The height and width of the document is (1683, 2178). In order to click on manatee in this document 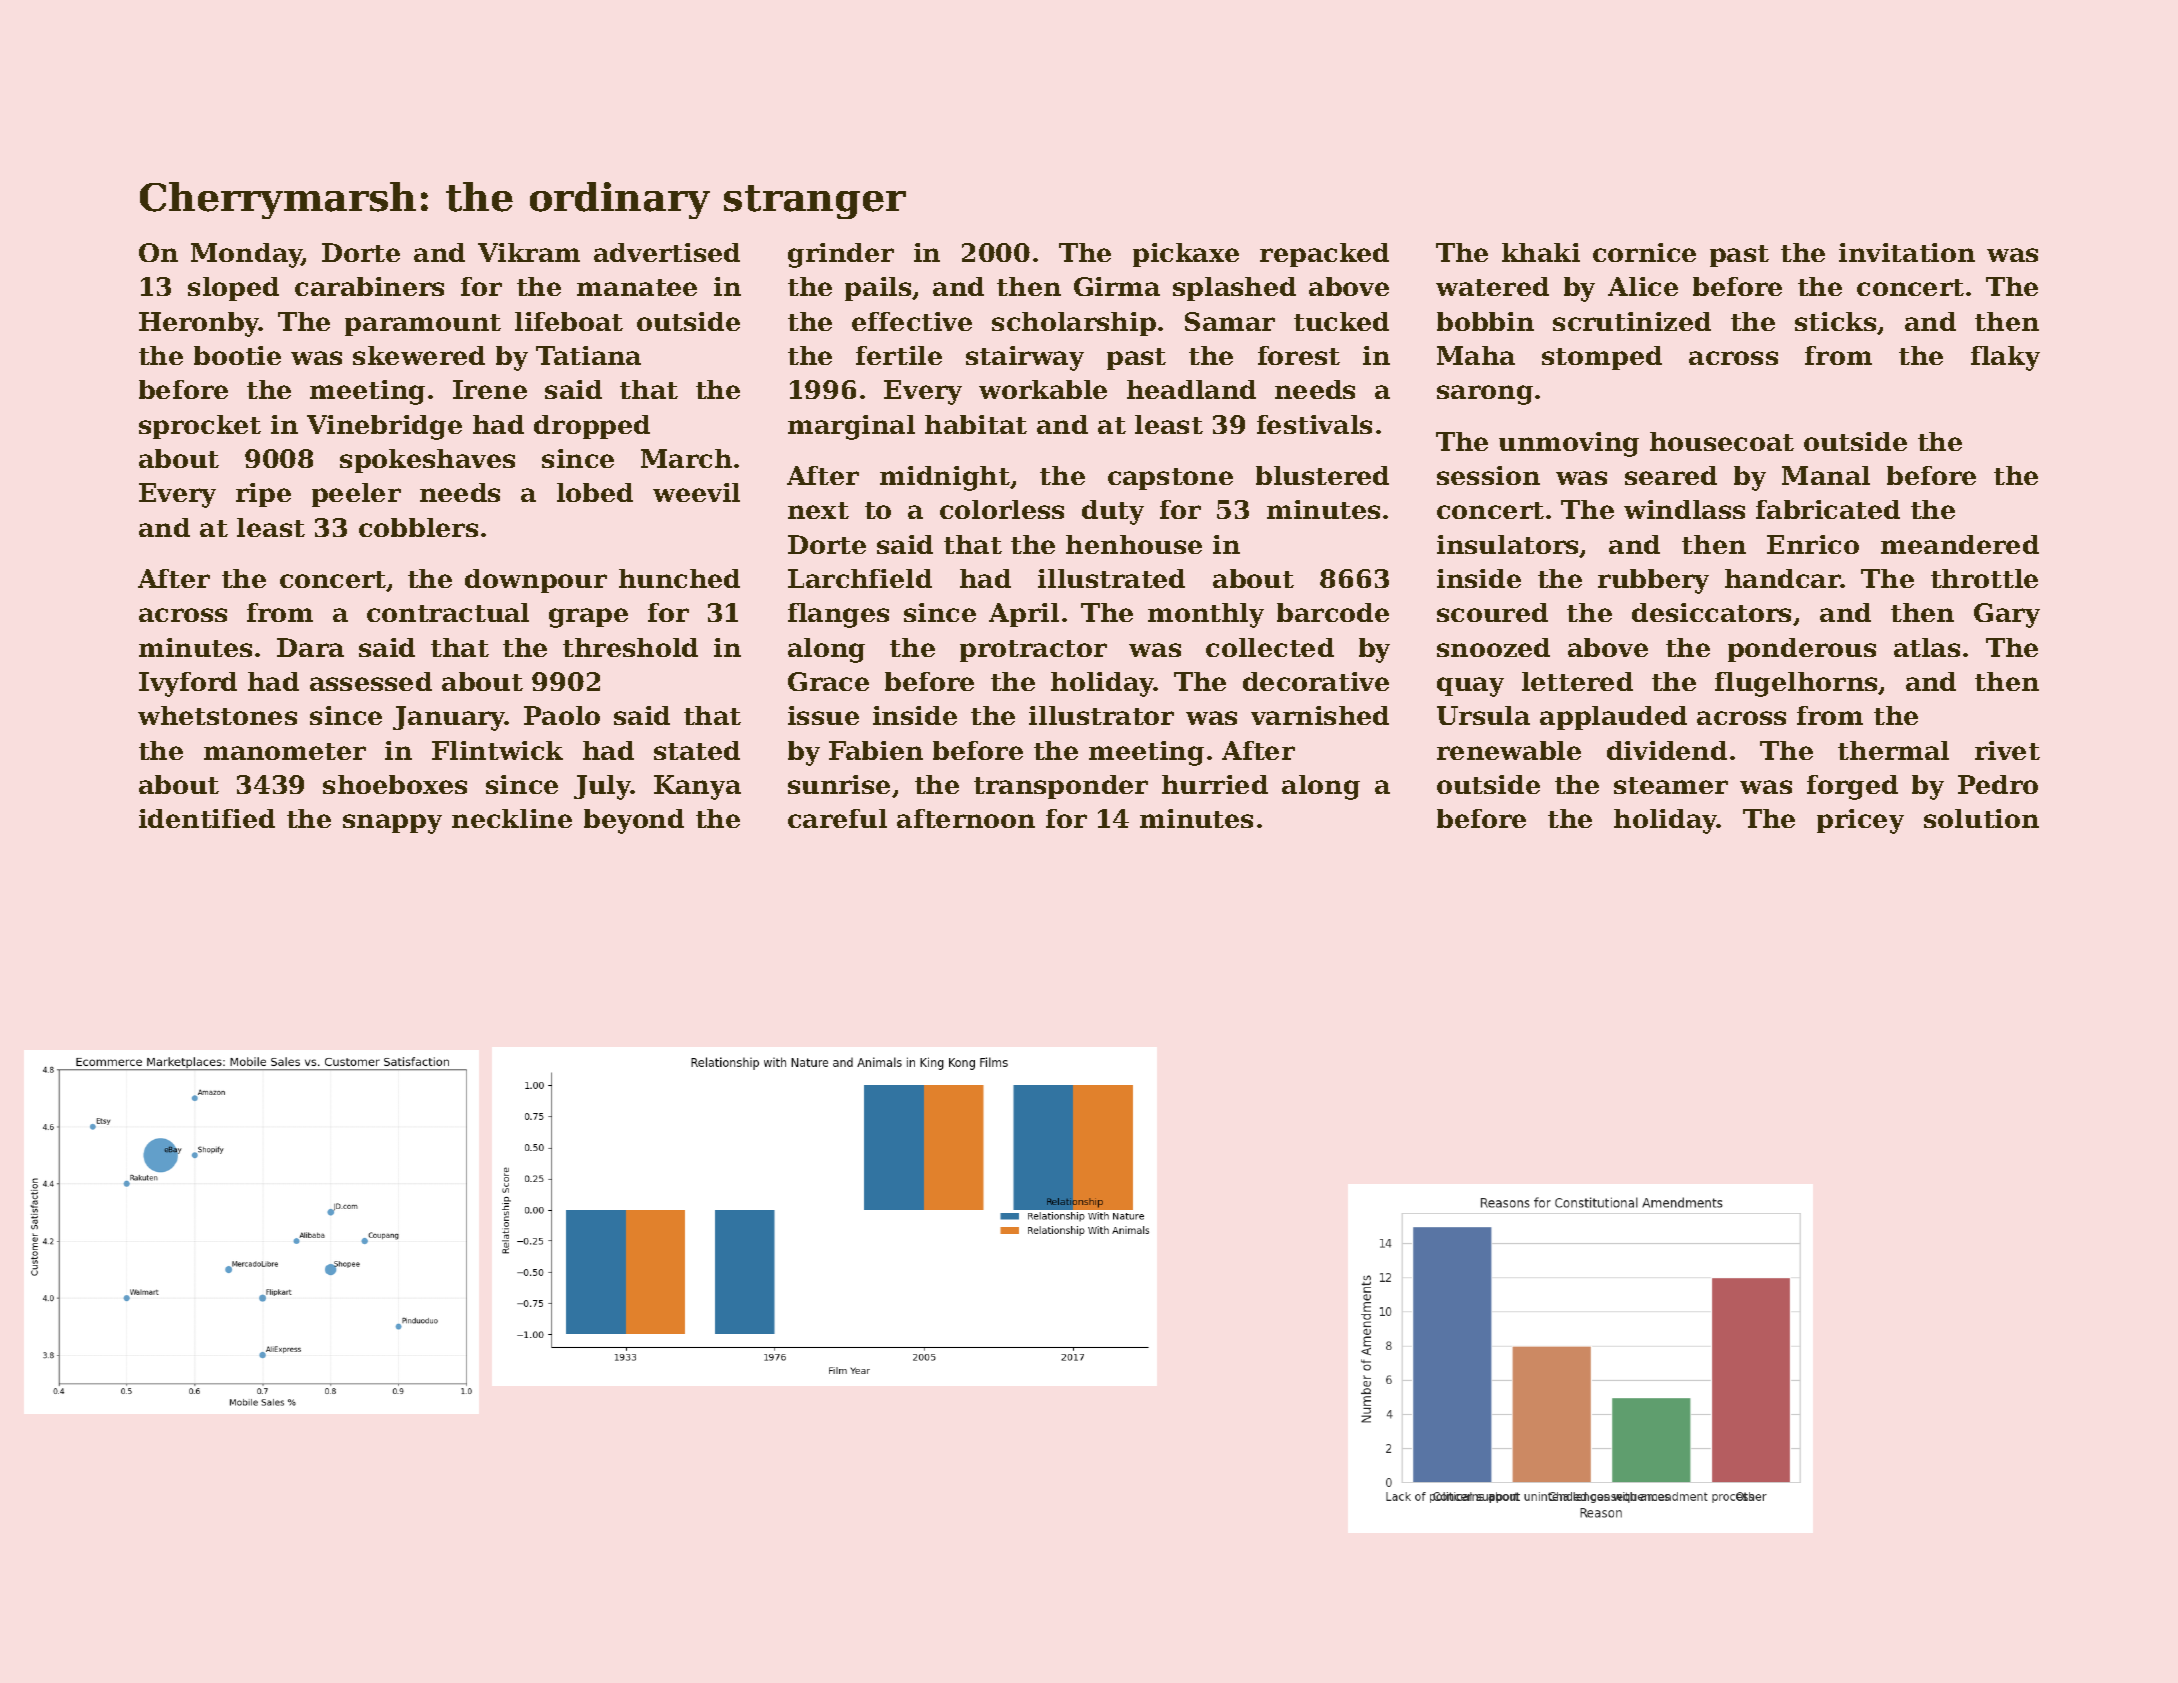, I will do `click(637, 287)`.
